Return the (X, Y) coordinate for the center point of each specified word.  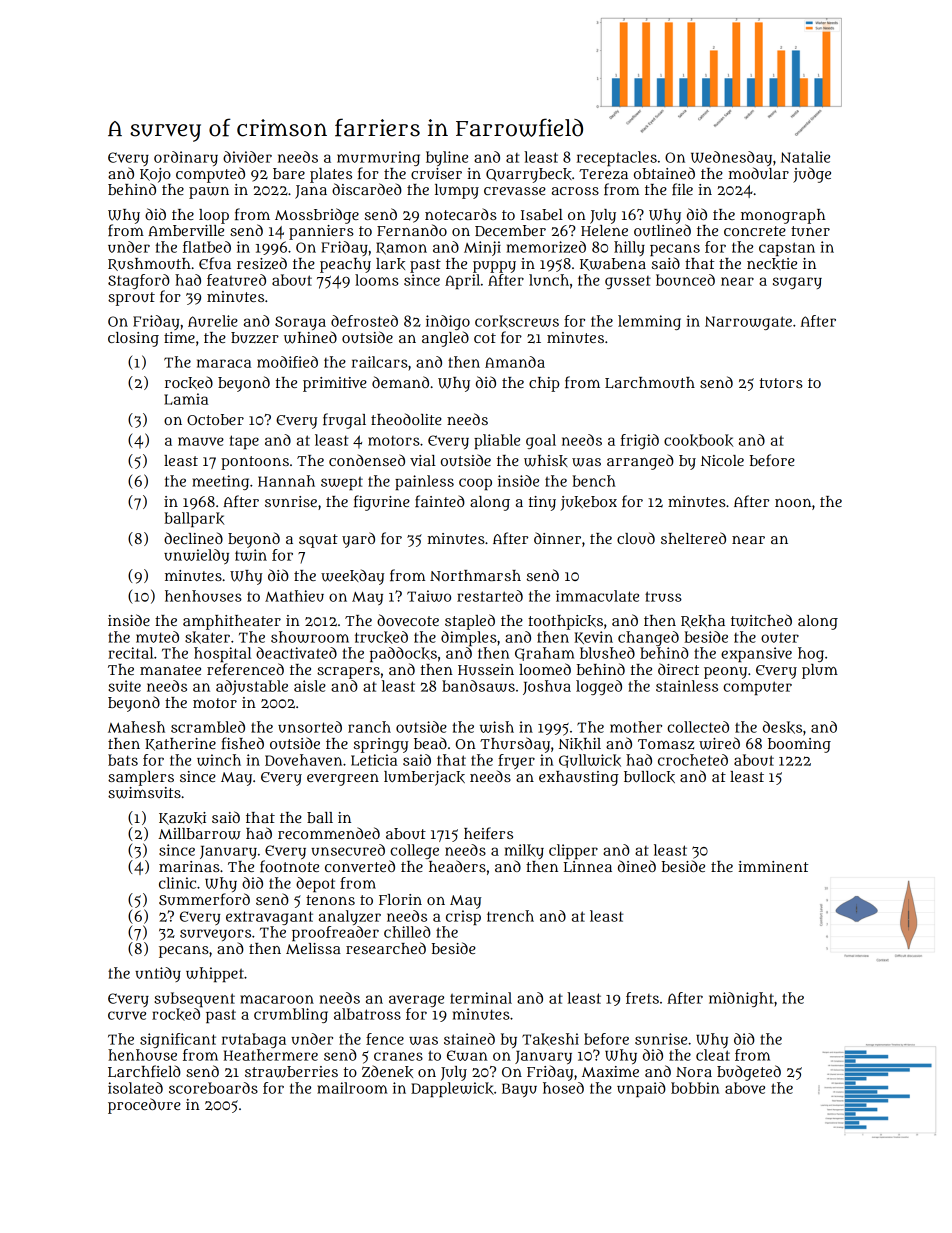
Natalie (805, 157)
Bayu (519, 1090)
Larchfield (144, 1071)
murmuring (378, 158)
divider (247, 157)
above (745, 1088)
